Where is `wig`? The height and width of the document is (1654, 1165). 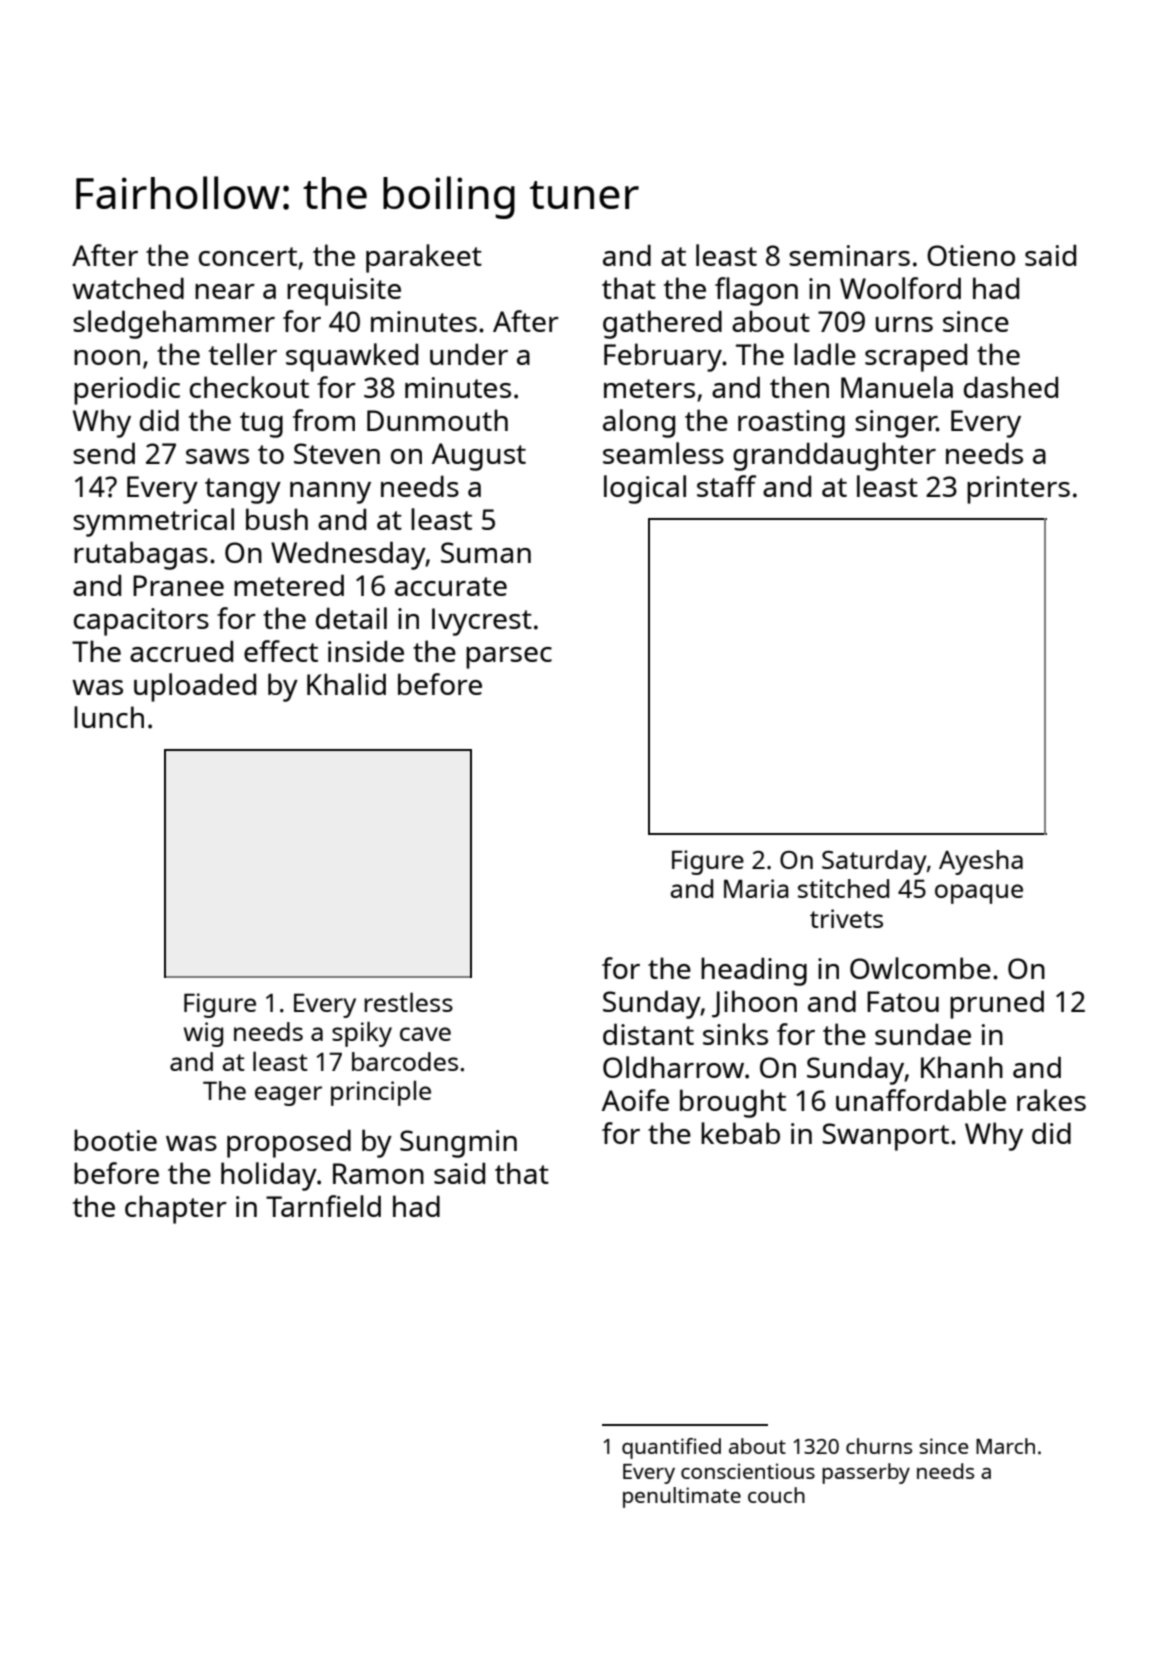 wig is located at coordinates (203, 1034).
